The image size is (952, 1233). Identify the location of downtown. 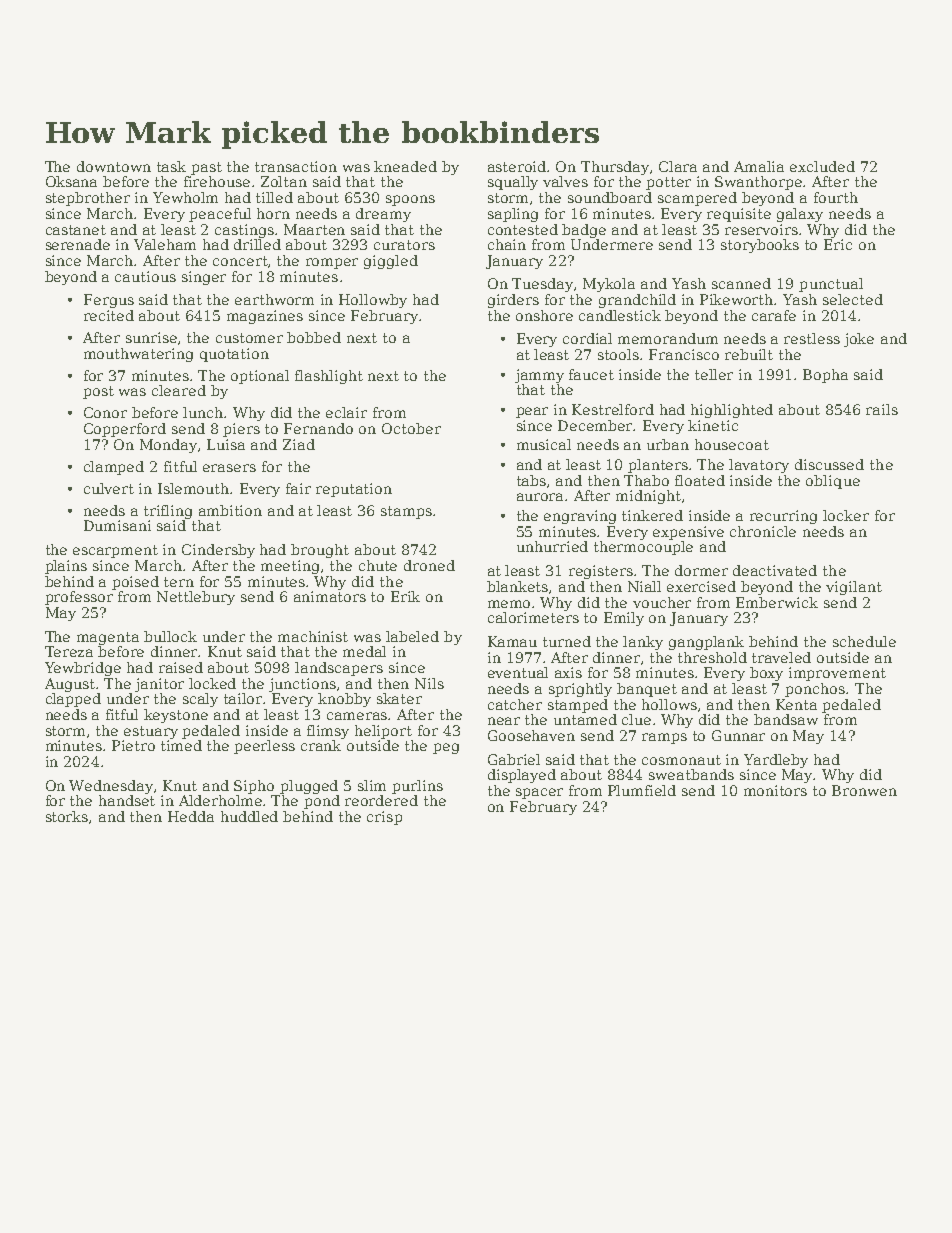
(114, 166).
